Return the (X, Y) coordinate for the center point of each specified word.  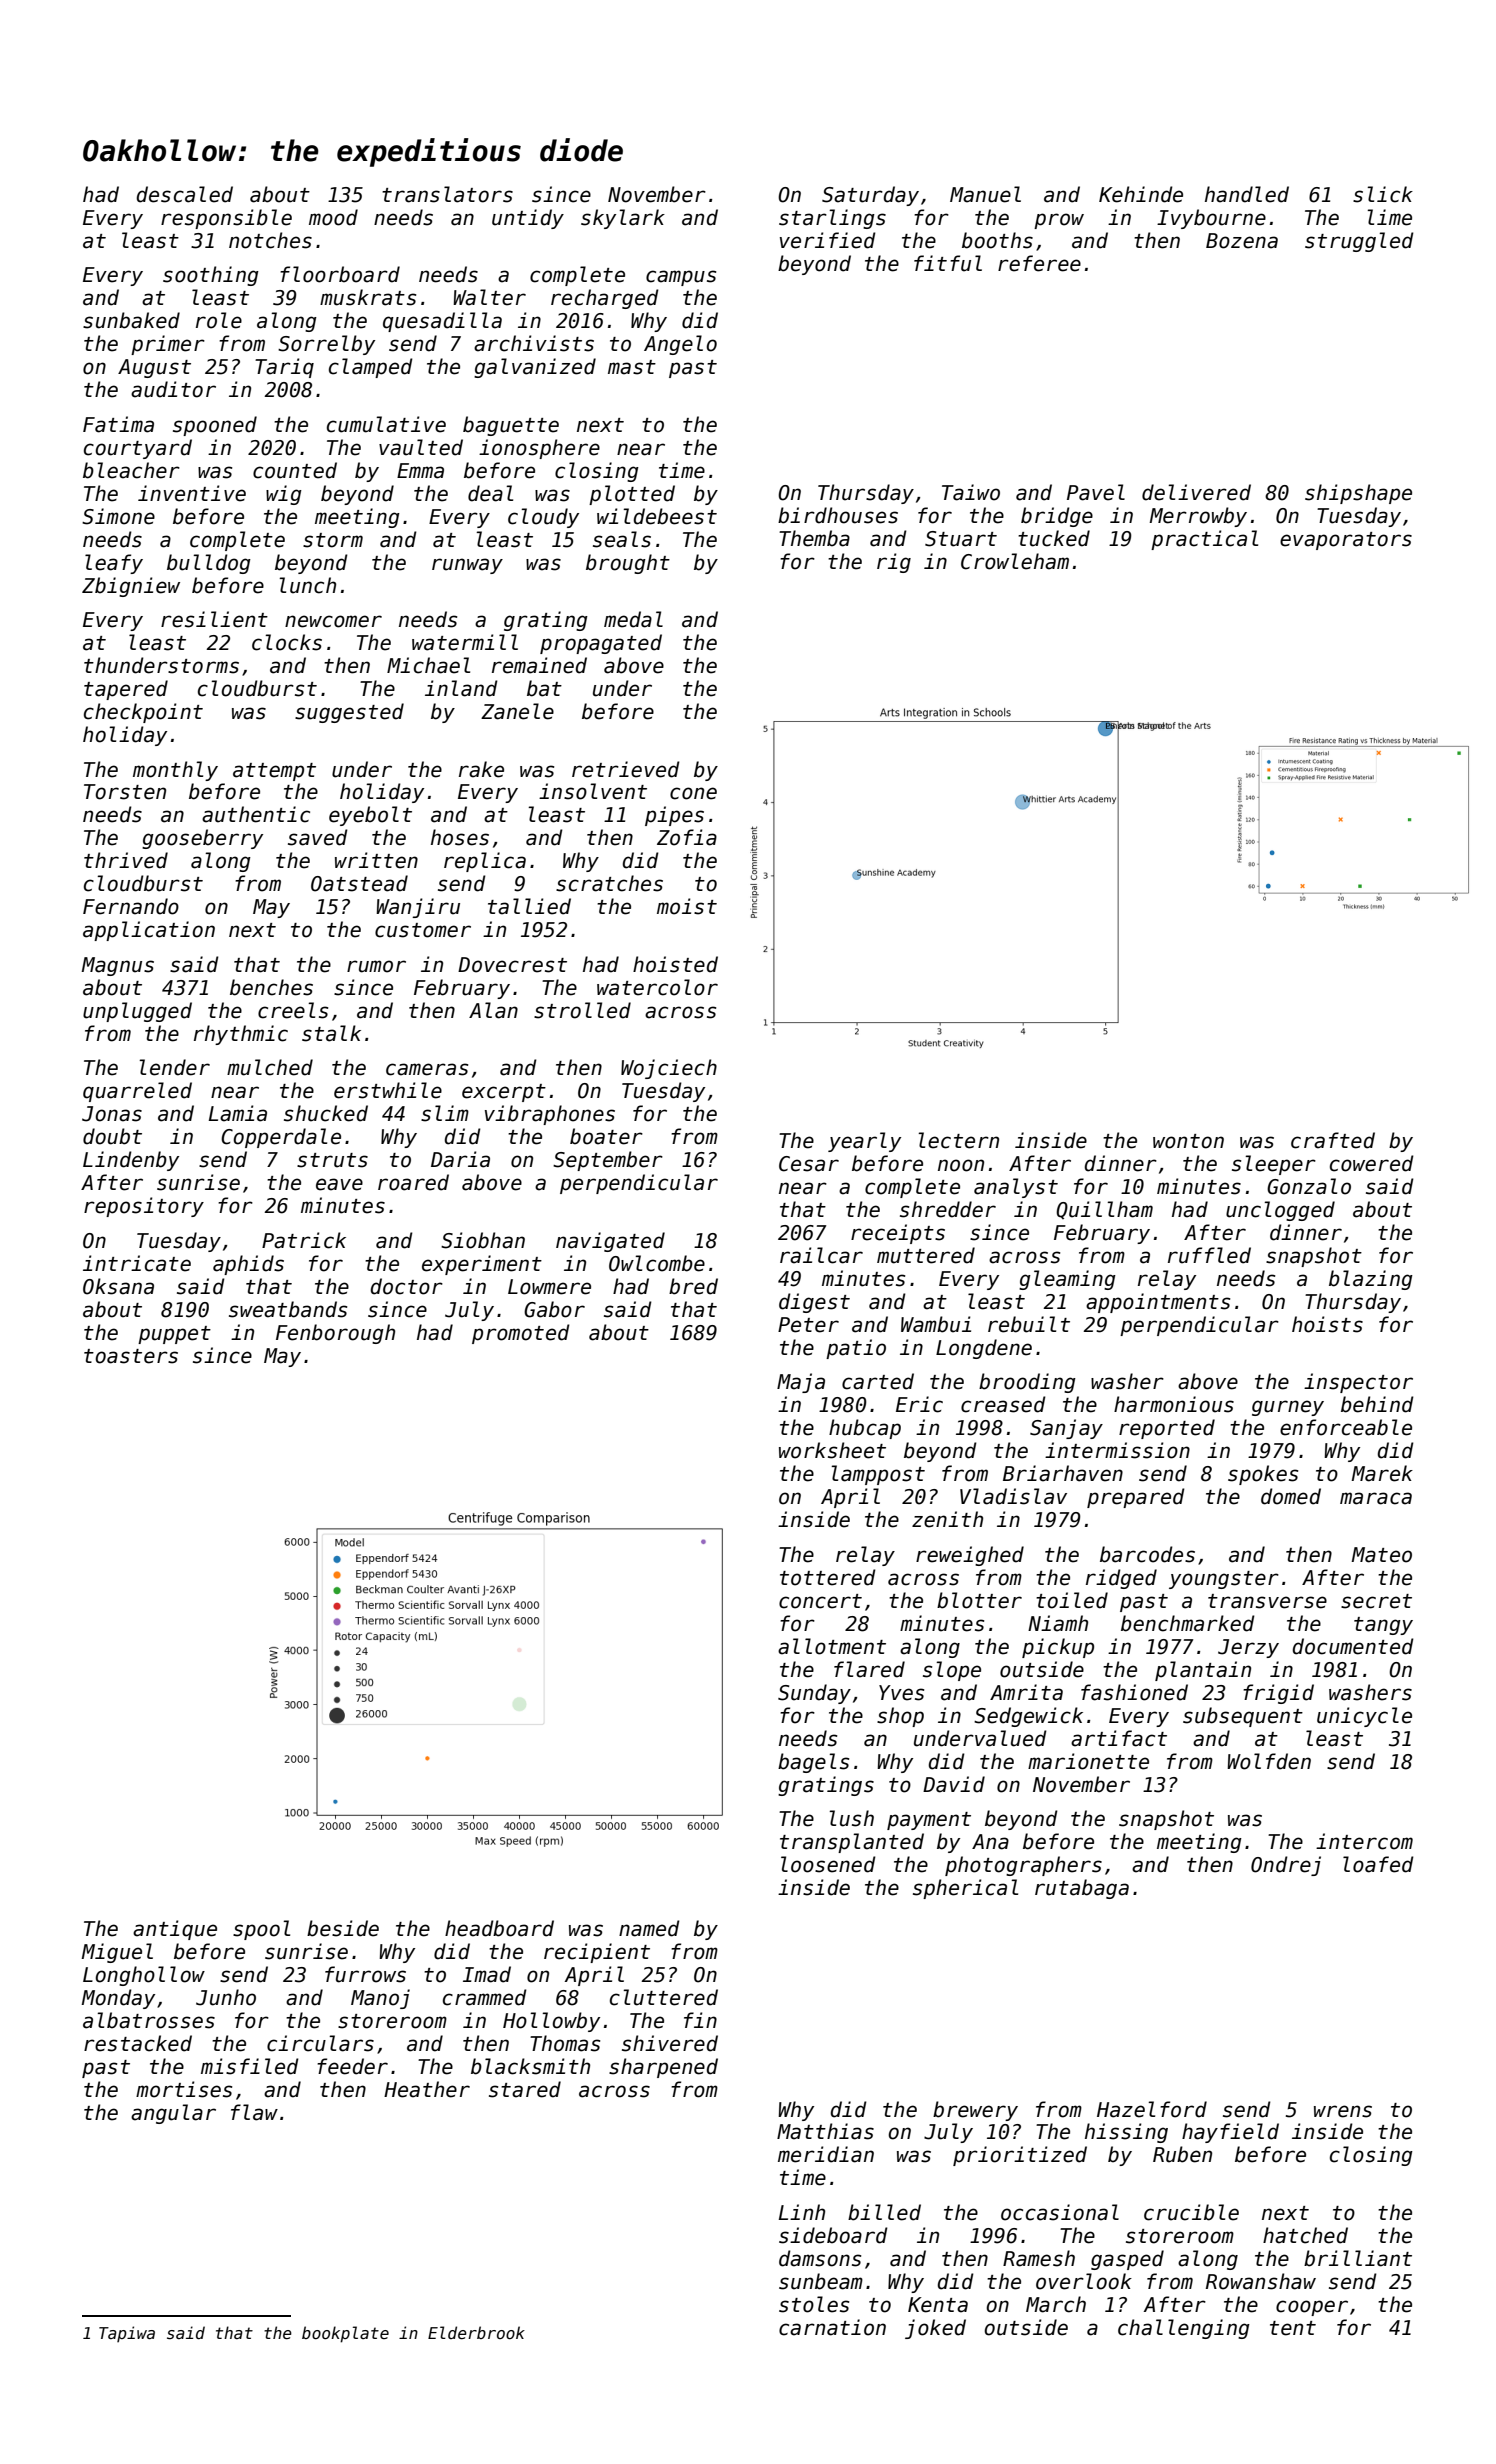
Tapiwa (127, 2334)
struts (332, 1160)
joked (935, 2329)
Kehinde (1141, 194)
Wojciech (669, 1069)
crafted (1333, 1140)
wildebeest (657, 516)
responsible (226, 219)
